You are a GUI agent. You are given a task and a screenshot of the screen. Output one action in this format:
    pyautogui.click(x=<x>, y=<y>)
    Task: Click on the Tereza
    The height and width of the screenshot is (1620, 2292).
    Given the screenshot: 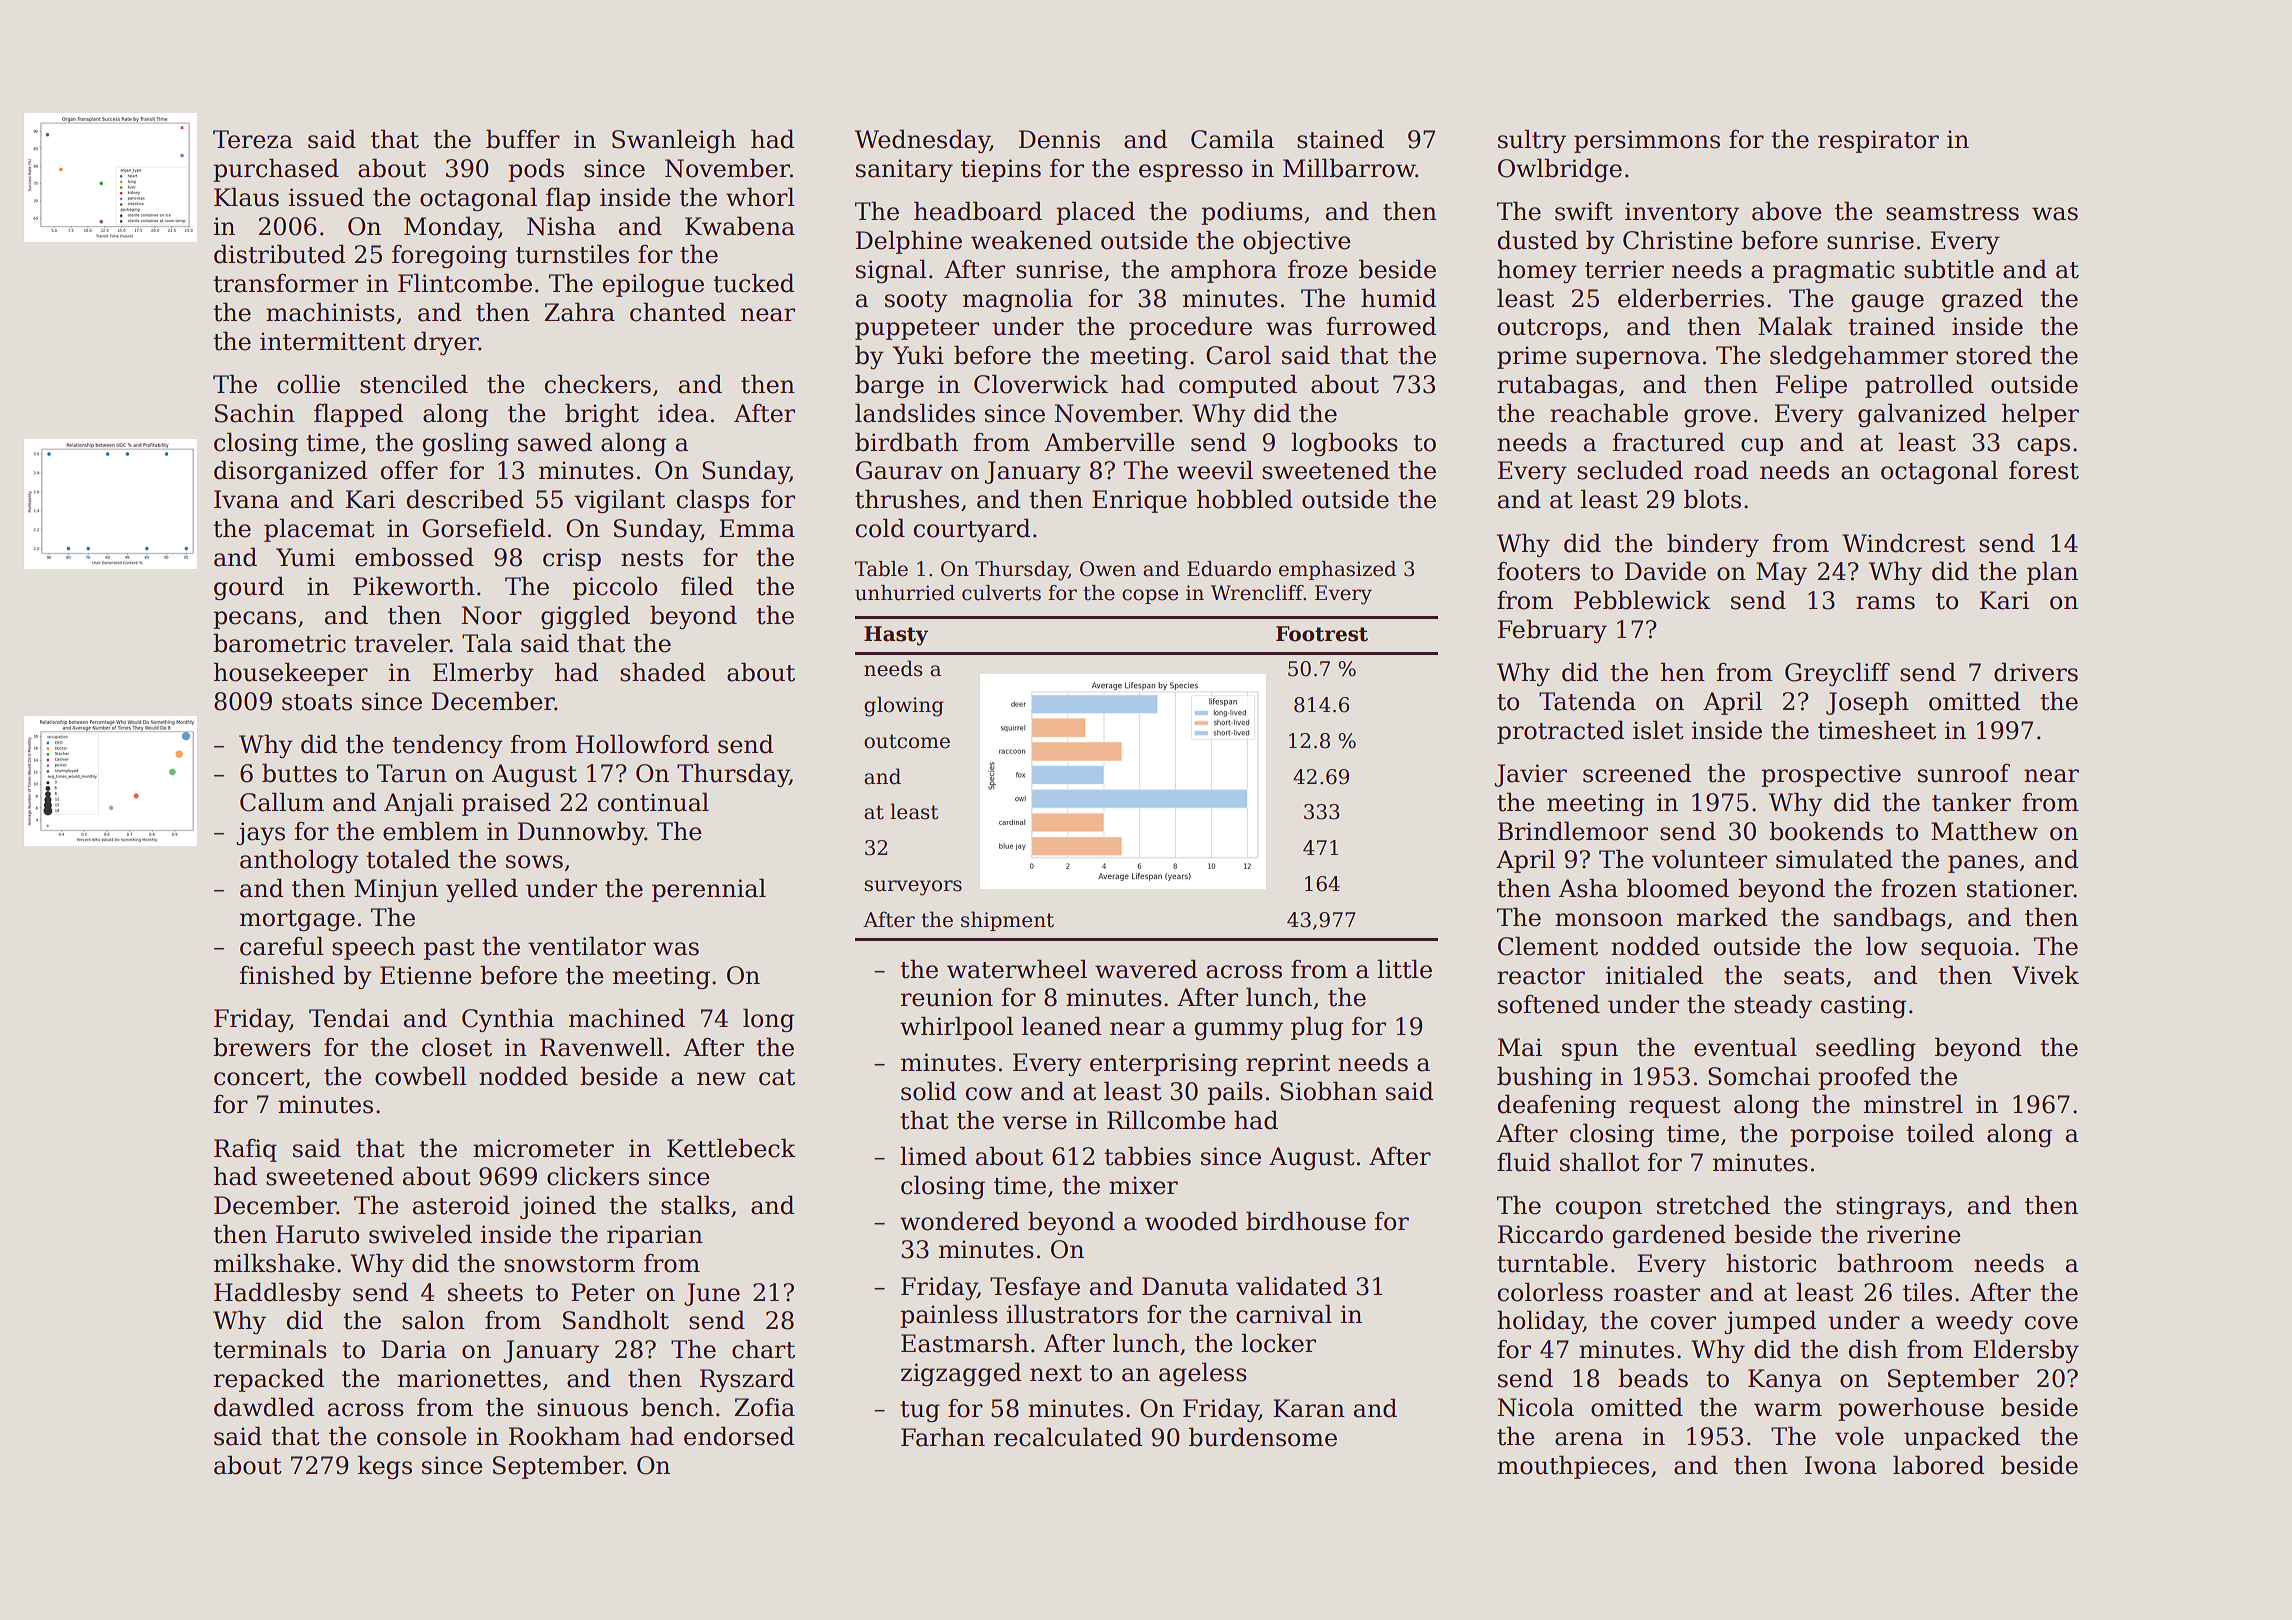 What is the action you would take?
    pyautogui.click(x=253, y=139)
